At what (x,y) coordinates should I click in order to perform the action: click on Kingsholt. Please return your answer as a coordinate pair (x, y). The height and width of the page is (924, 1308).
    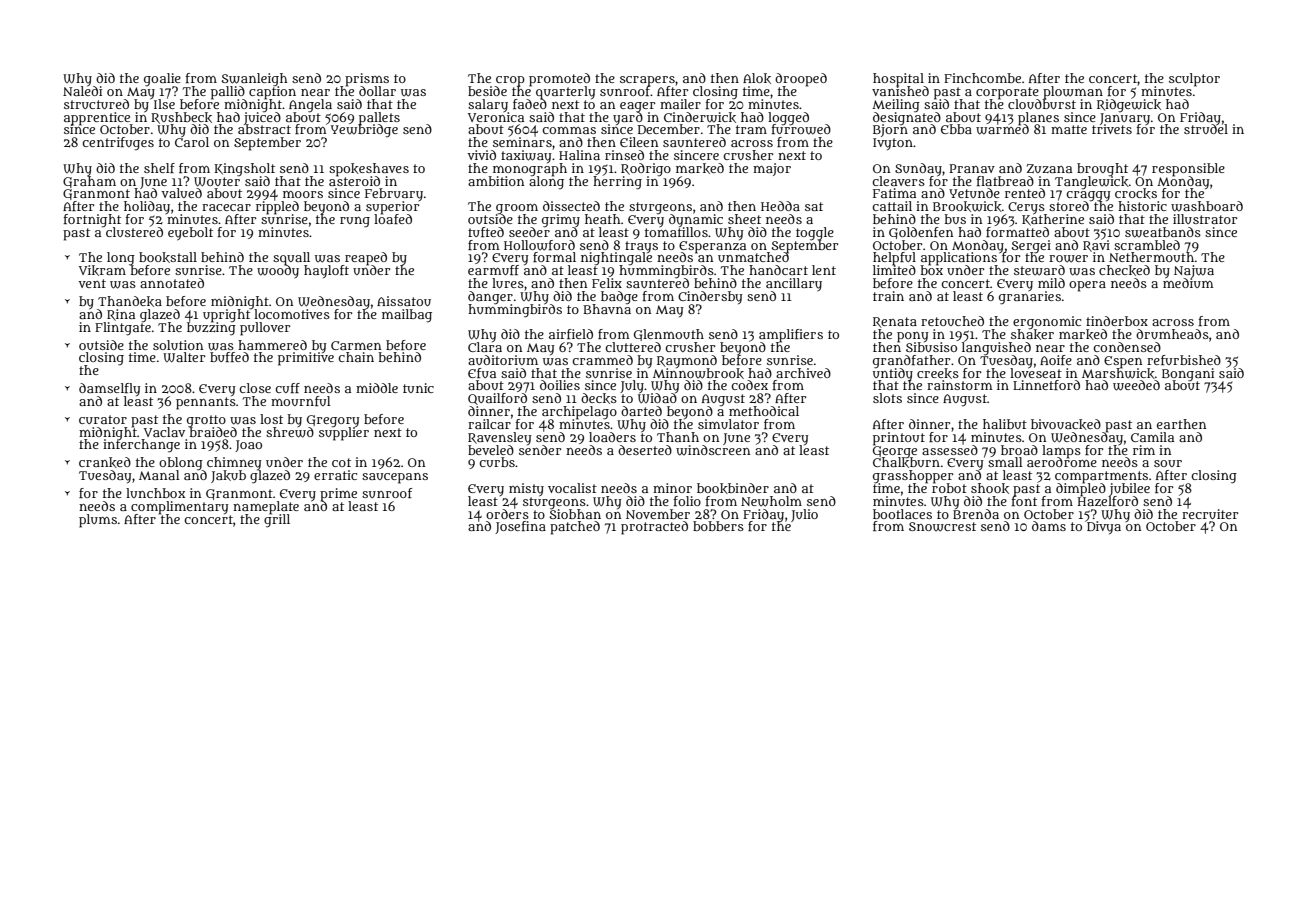
    Looking at the image, I should click on (244, 169).
